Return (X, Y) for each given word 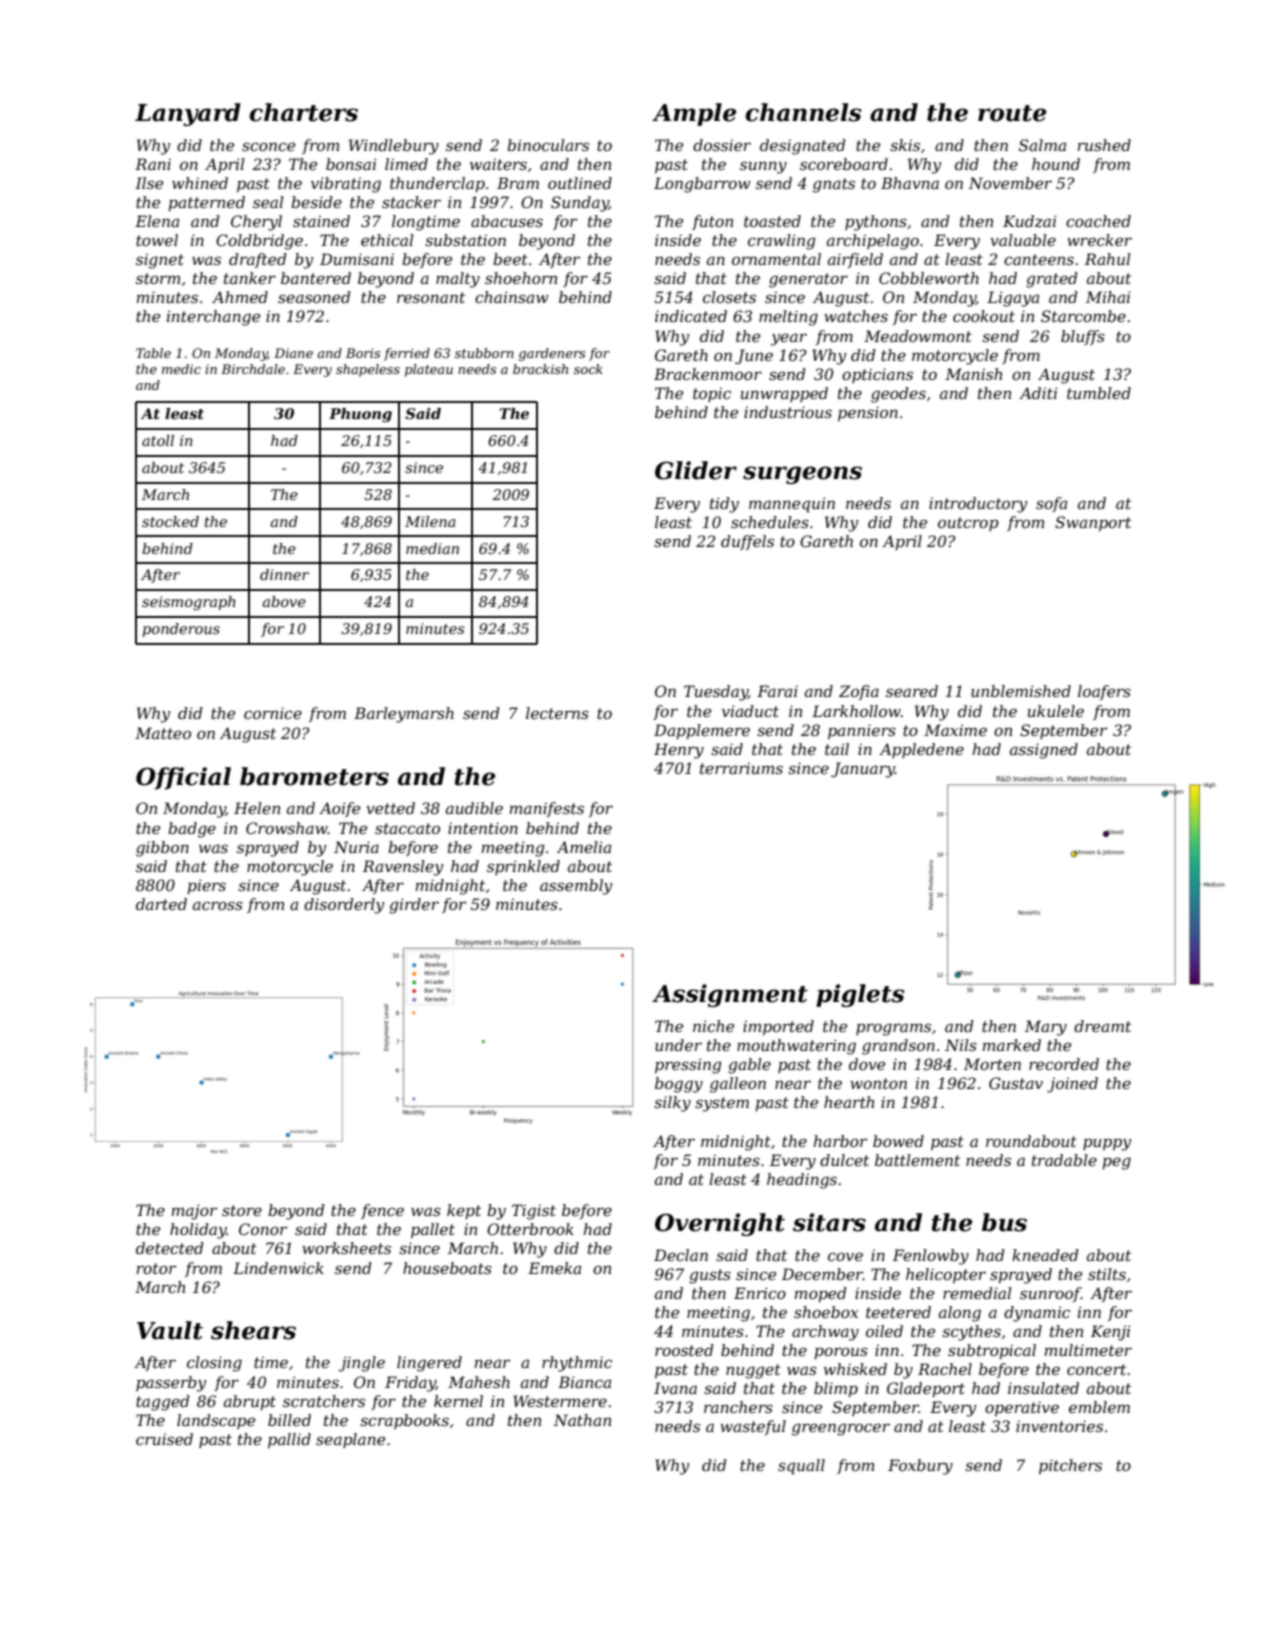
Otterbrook (530, 1229)
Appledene (921, 750)
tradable (1064, 1160)
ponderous (181, 630)
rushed (1104, 145)
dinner (284, 574)
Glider (696, 470)
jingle (362, 1364)
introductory (978, 505)
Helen (257, 808)
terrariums (741, 768)
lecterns (557, 713)
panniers (862, 731)
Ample (694, 114)
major (194, 1212)
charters (303, 112)
